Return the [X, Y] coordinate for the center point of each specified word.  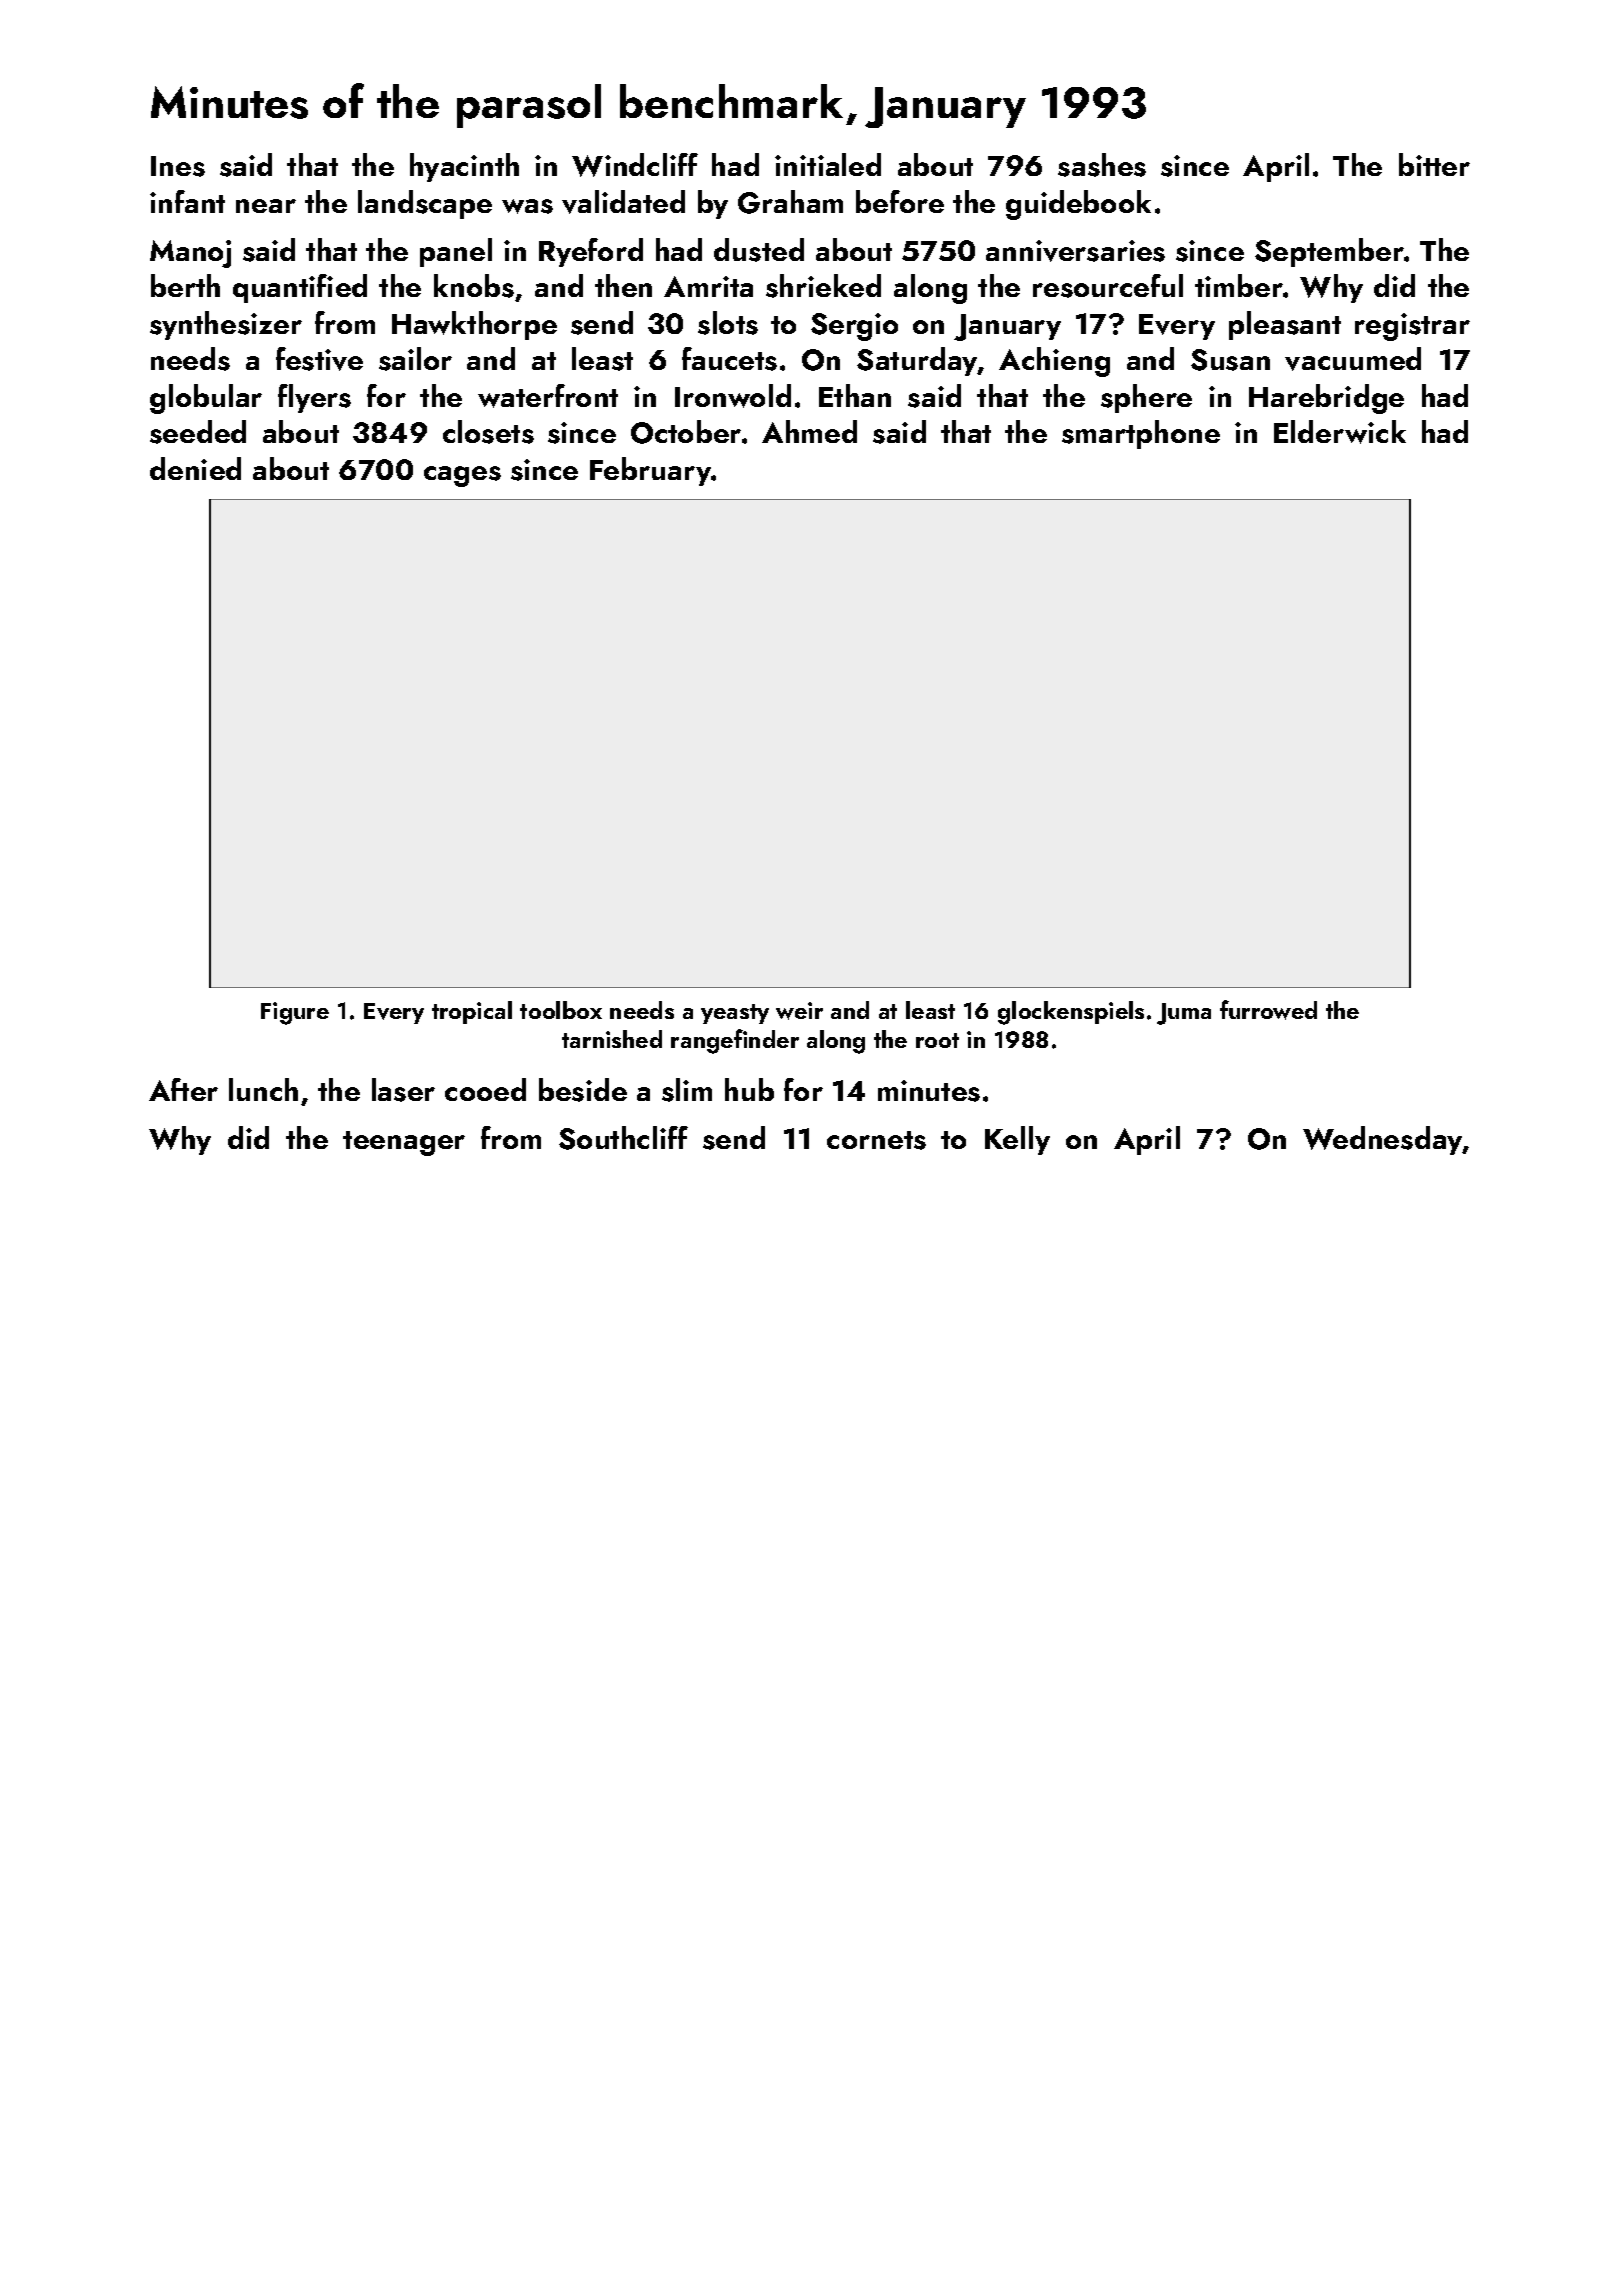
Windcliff [635, 165]
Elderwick [1340, 432]
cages [462, 476]
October [686, 432]
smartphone [1141, 434]
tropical [472, 1012]
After [183, 1089]
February [651, 471]
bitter [1434, 164]
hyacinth [464, 167]
